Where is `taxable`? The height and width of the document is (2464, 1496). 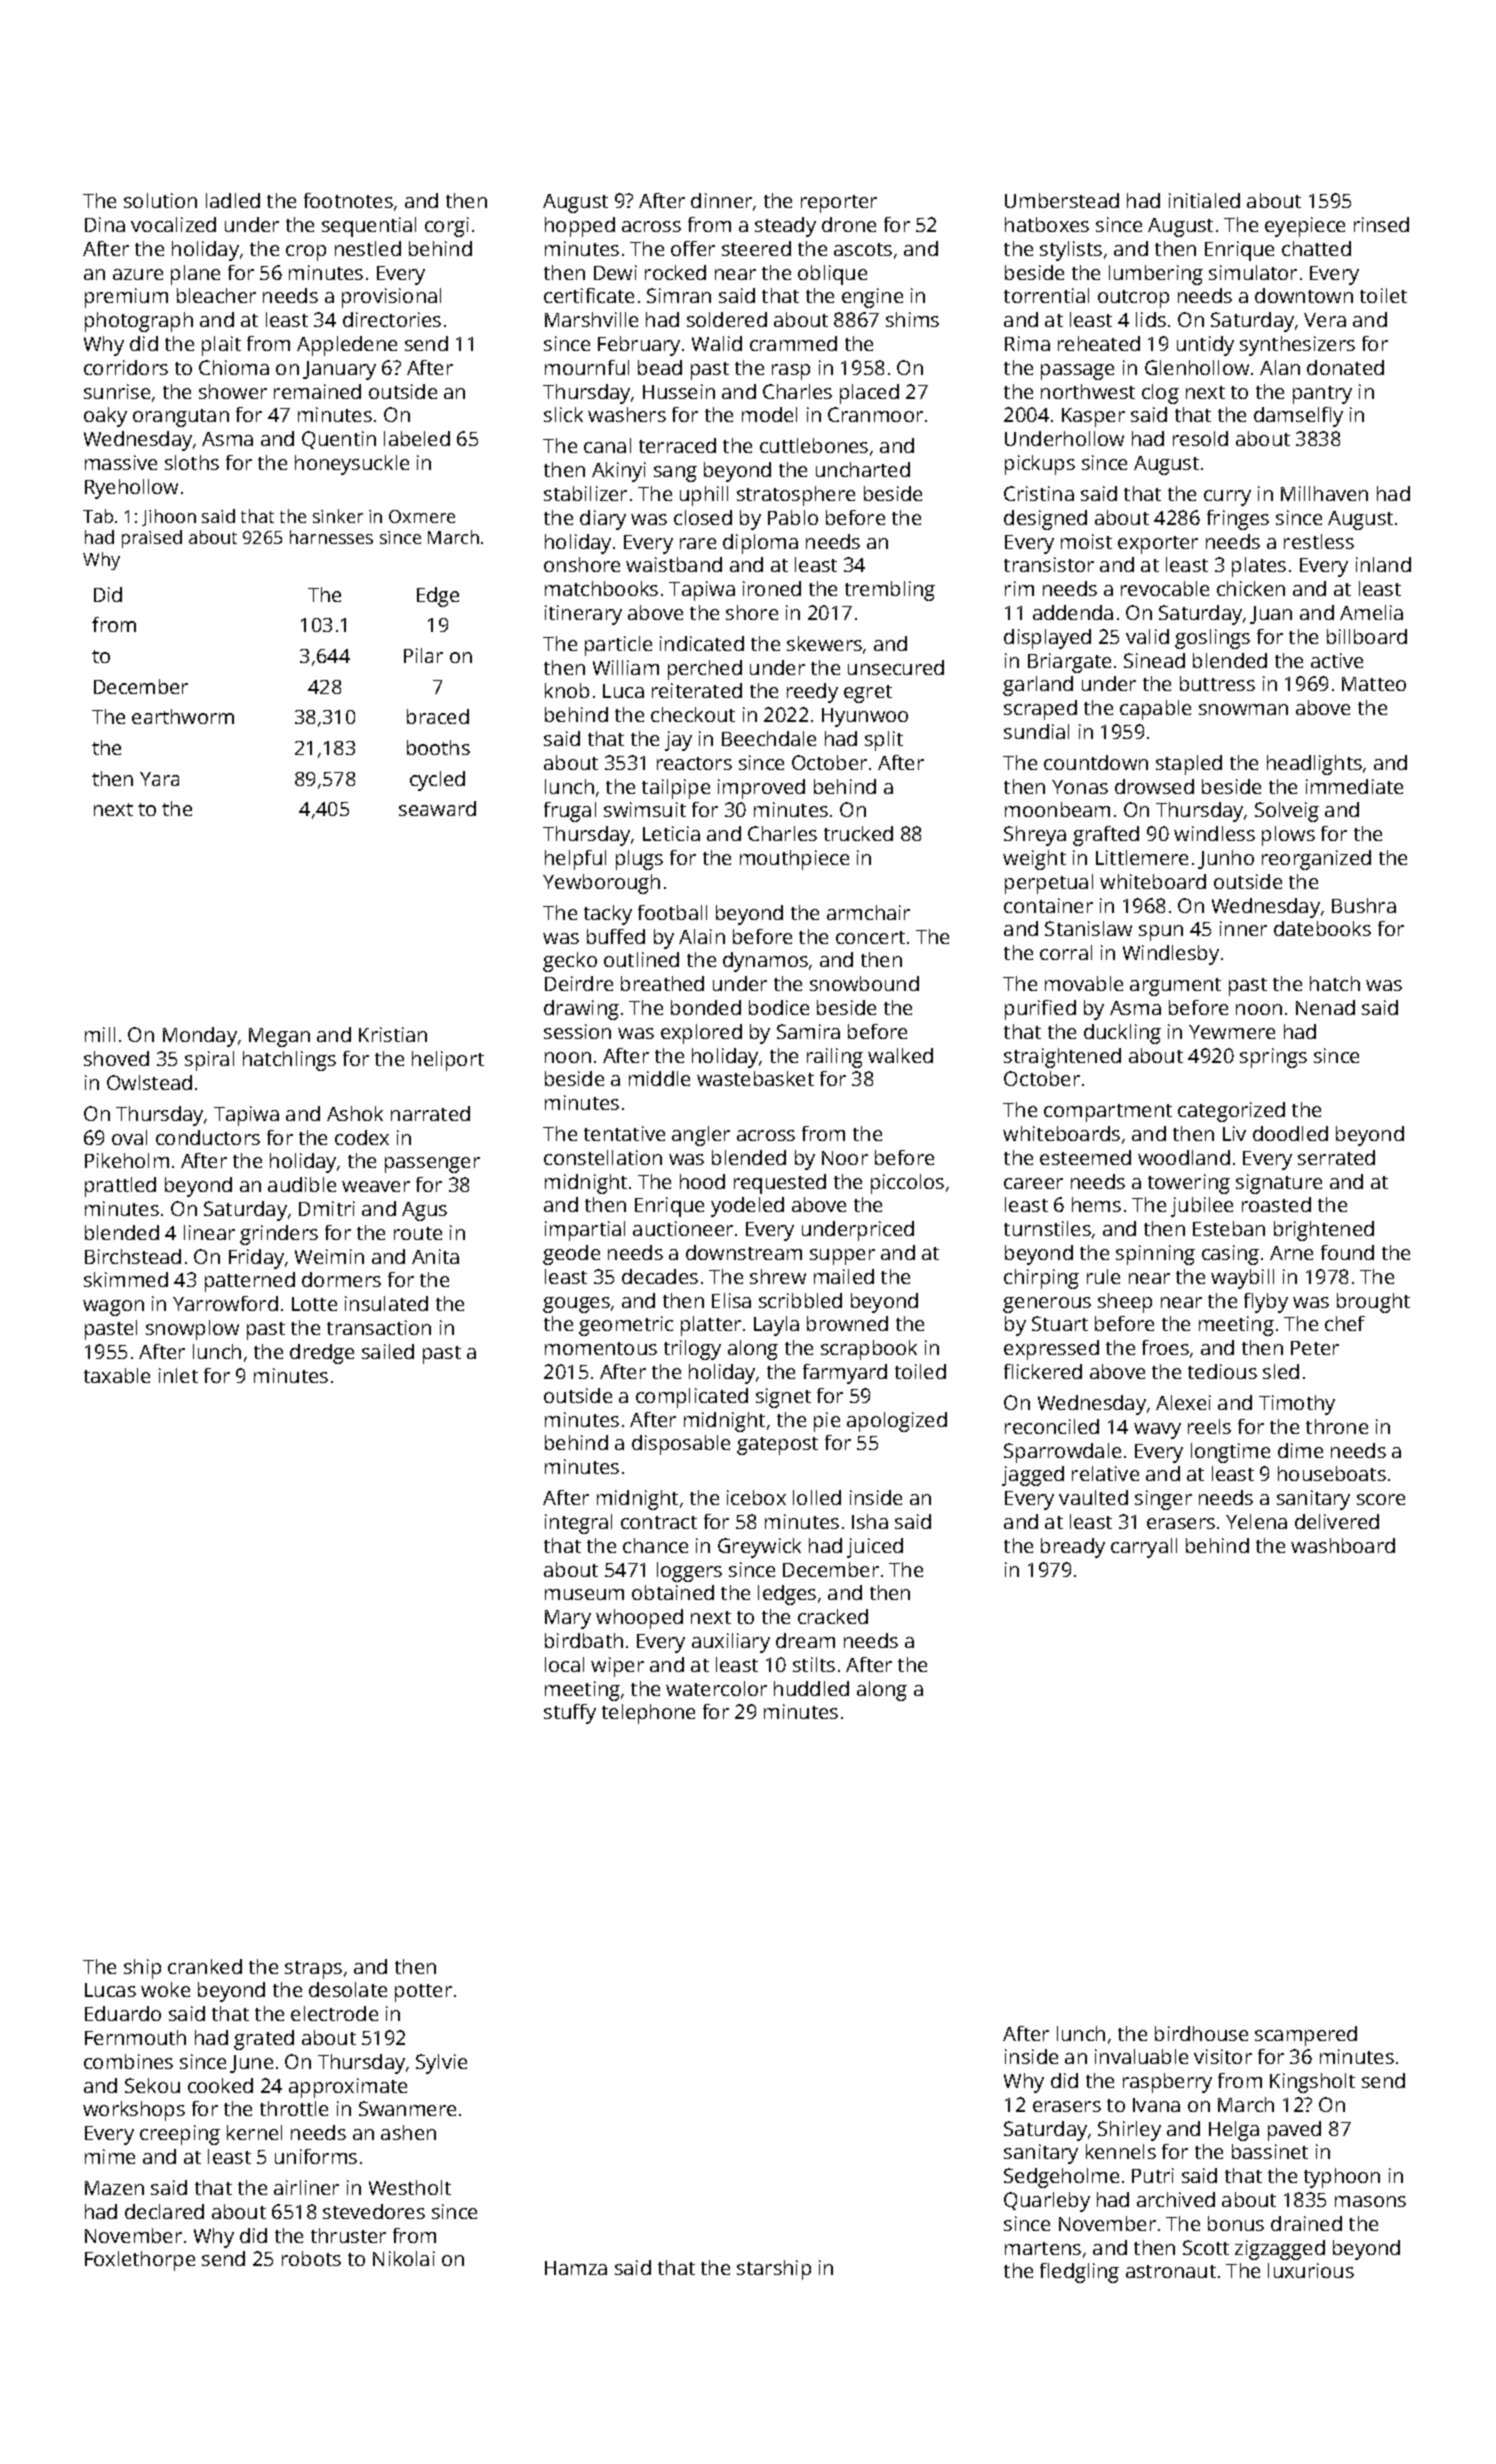
taxable is located at coordinates (117, 1375).
